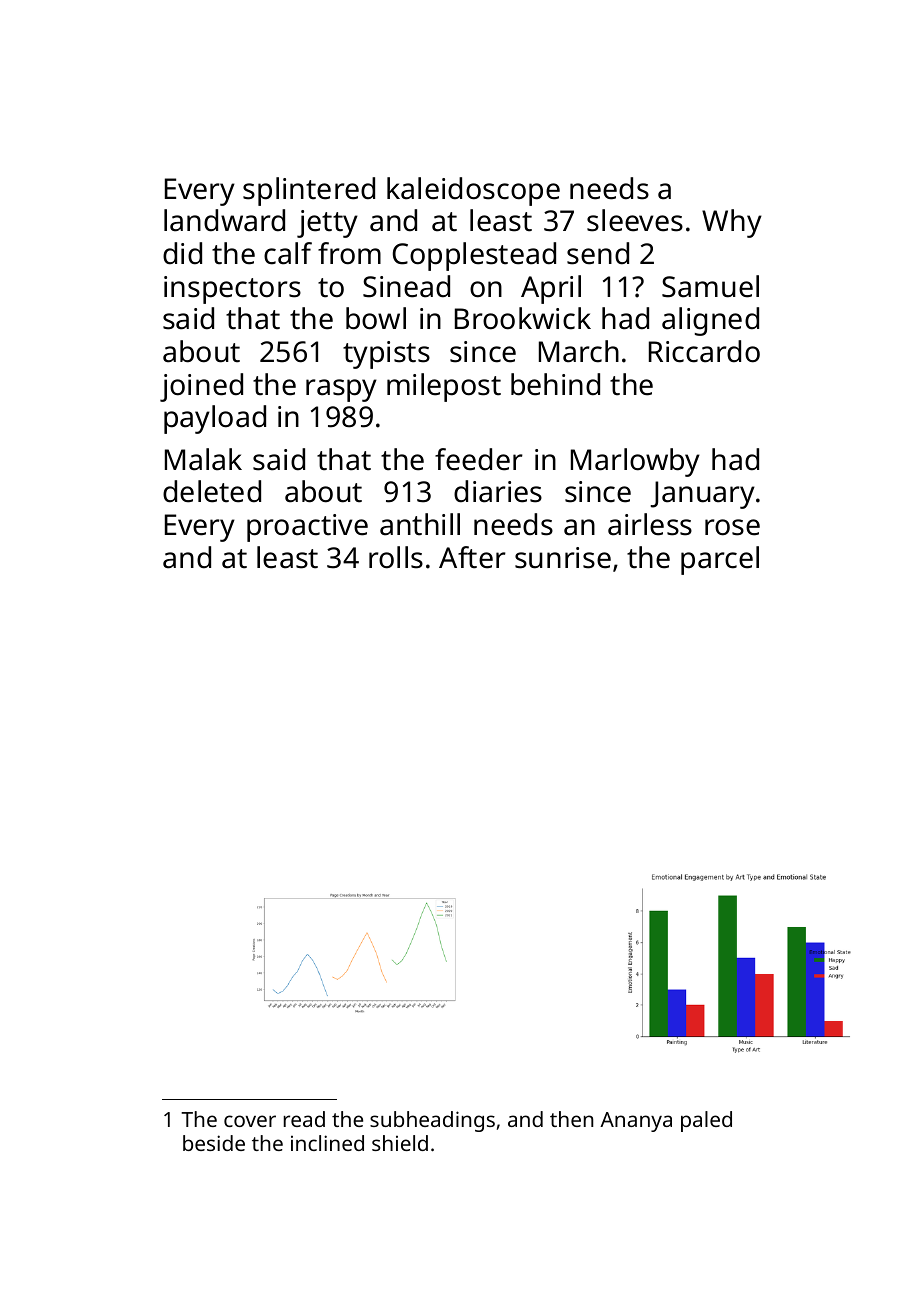 The height and width of the screenshot is (1311, 924). What do you see at coordinates (563, 558) in the screenshot?
I see `sunrise` at bounding box center [563, 558].
